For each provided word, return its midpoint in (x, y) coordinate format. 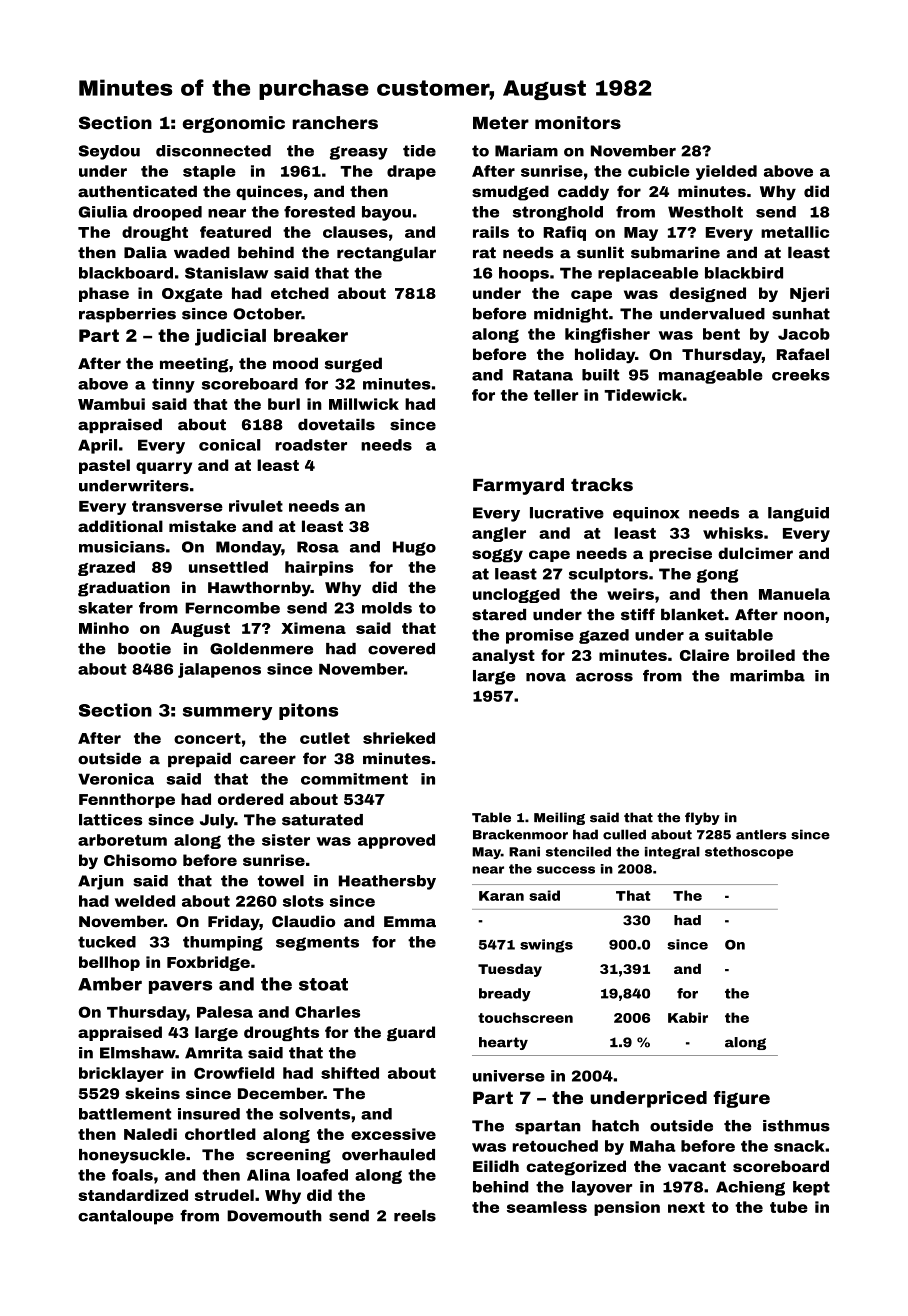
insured (209, 1114)
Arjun (101, 882)
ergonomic (234, 124)
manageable (711, 376)
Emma (410, 921)
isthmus (796, 1126)
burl (284, 404)
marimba (767, 676)
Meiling (559, 818)
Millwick (364, 404)
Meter (501, 123)
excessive (393, 1134)
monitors (578, 123)
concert (207, 738)
